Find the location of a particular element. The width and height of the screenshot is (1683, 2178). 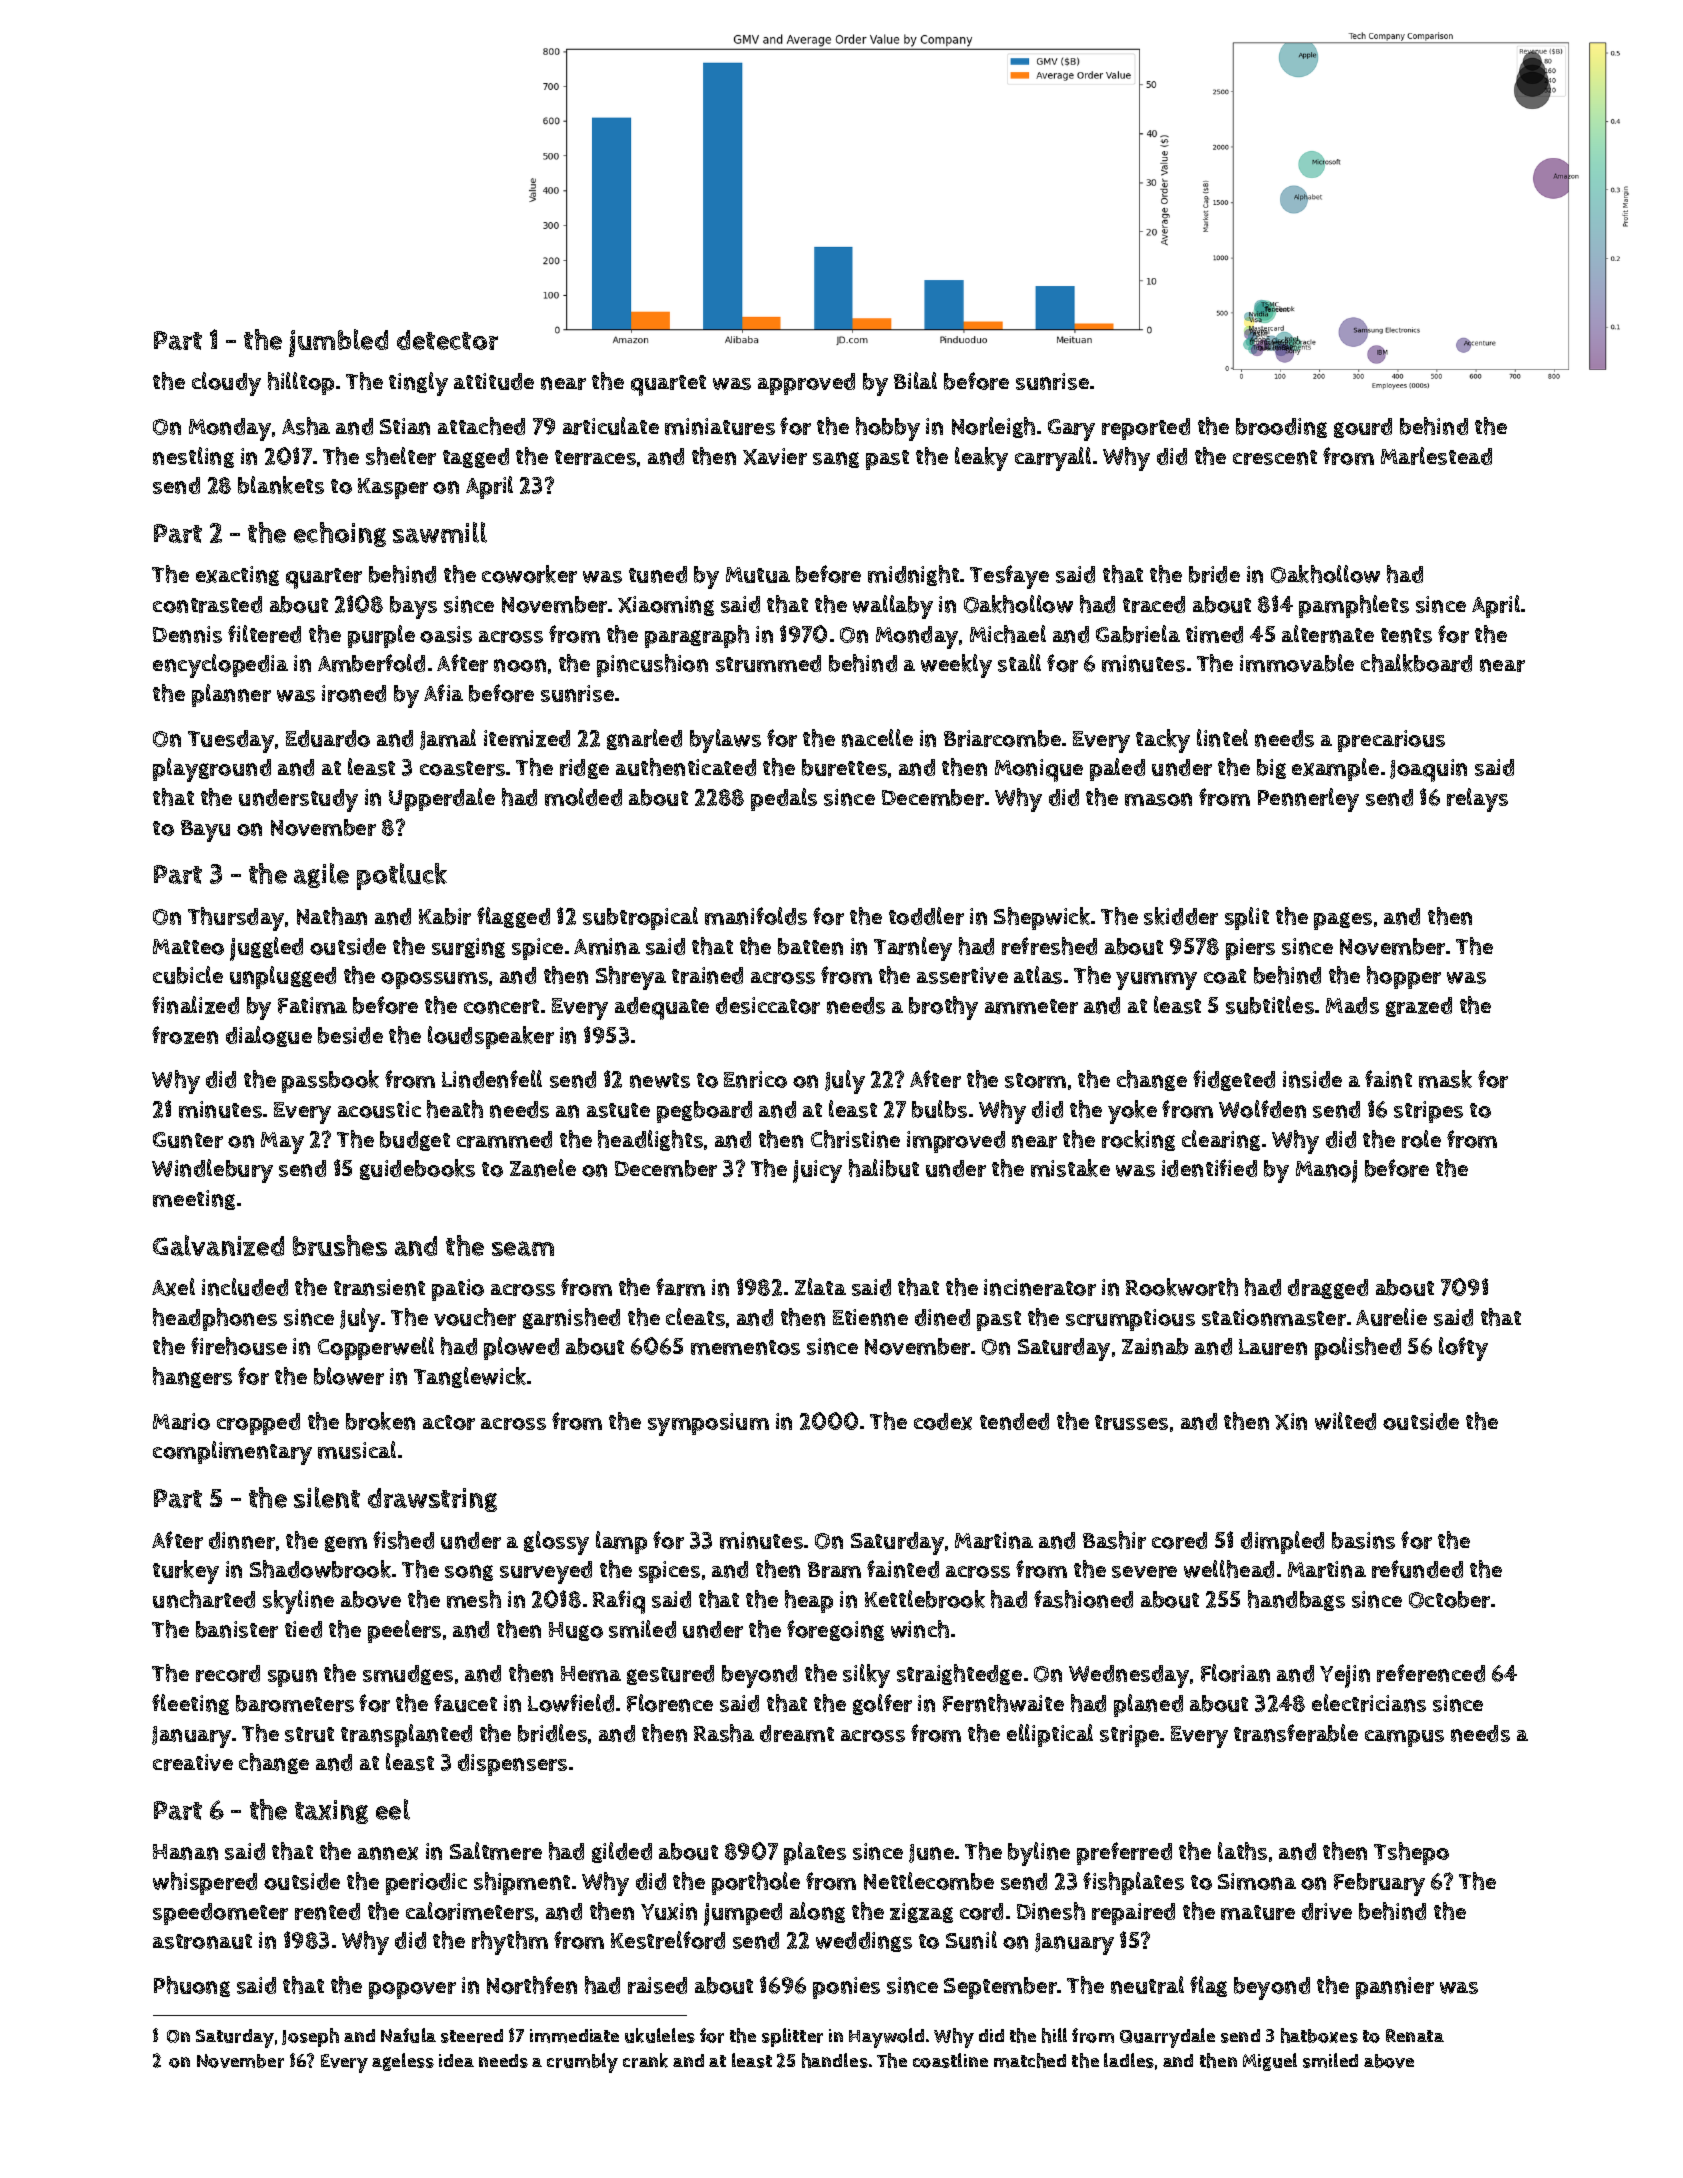

annex is located at coordinates (388, 1853).
